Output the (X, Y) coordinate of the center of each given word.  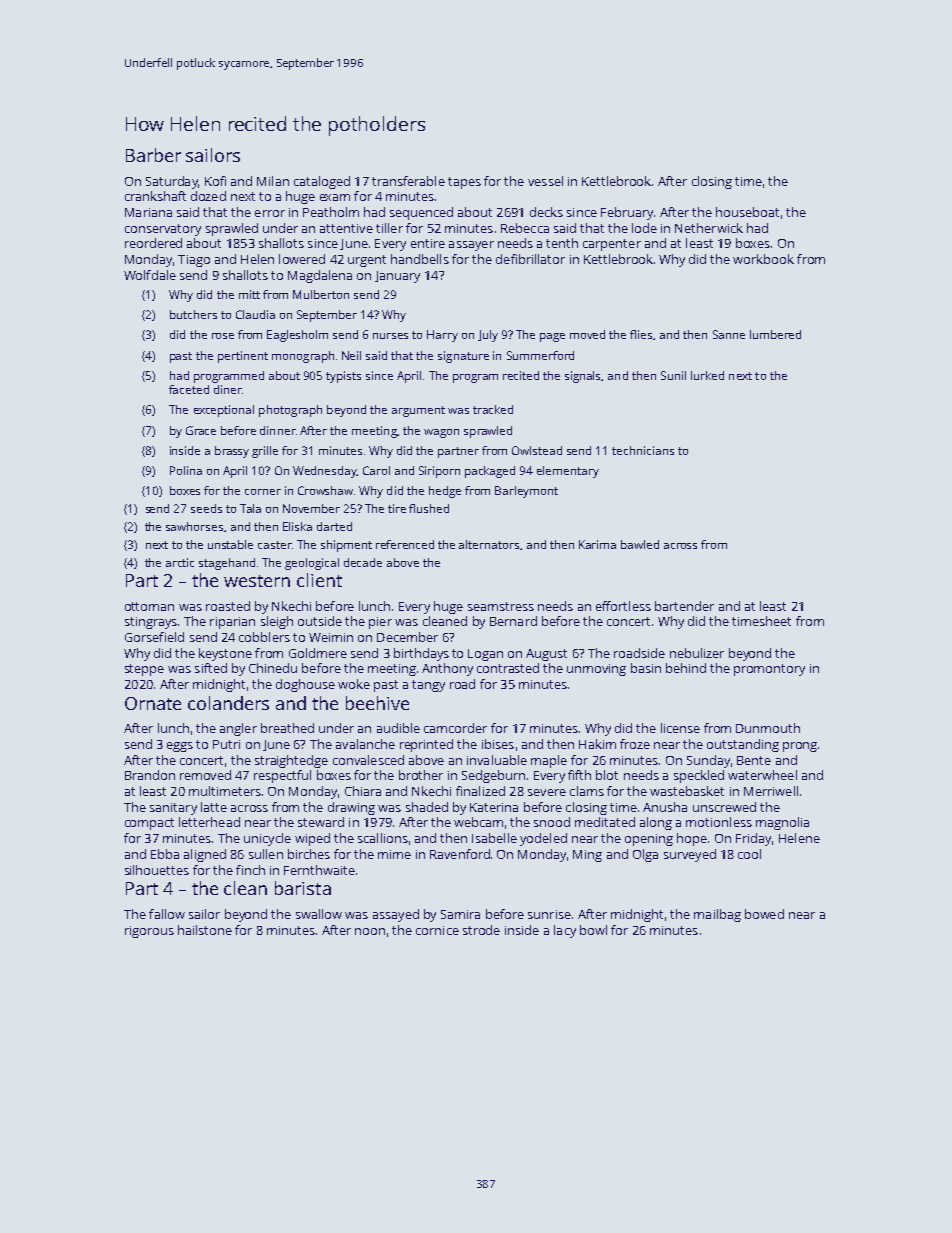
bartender (684, 606)
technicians (643, 450)
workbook (763, 259)
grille (265, 452)
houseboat (747, 212)
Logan (485, 655)
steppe (144, 670)
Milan (273, 181)
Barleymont (526, 492)
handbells (420, 259)
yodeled (543, 839)
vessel (545, 181)
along (656, 823)
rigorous (149, 932)
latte (214, 807)
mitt (249, 294)
